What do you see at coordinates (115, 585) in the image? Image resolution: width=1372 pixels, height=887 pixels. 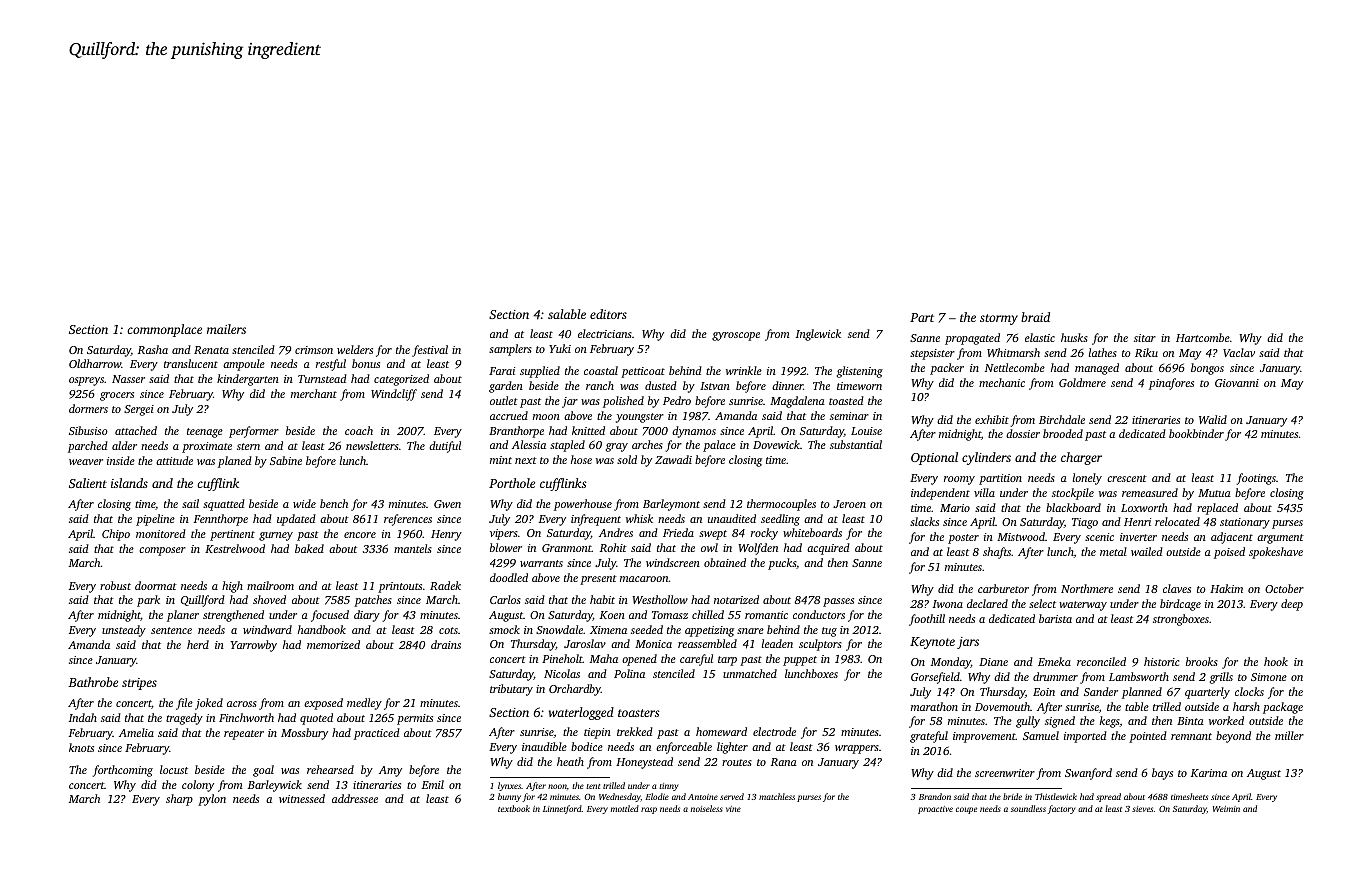 I see `robust` at bounding box center [115, 585].
